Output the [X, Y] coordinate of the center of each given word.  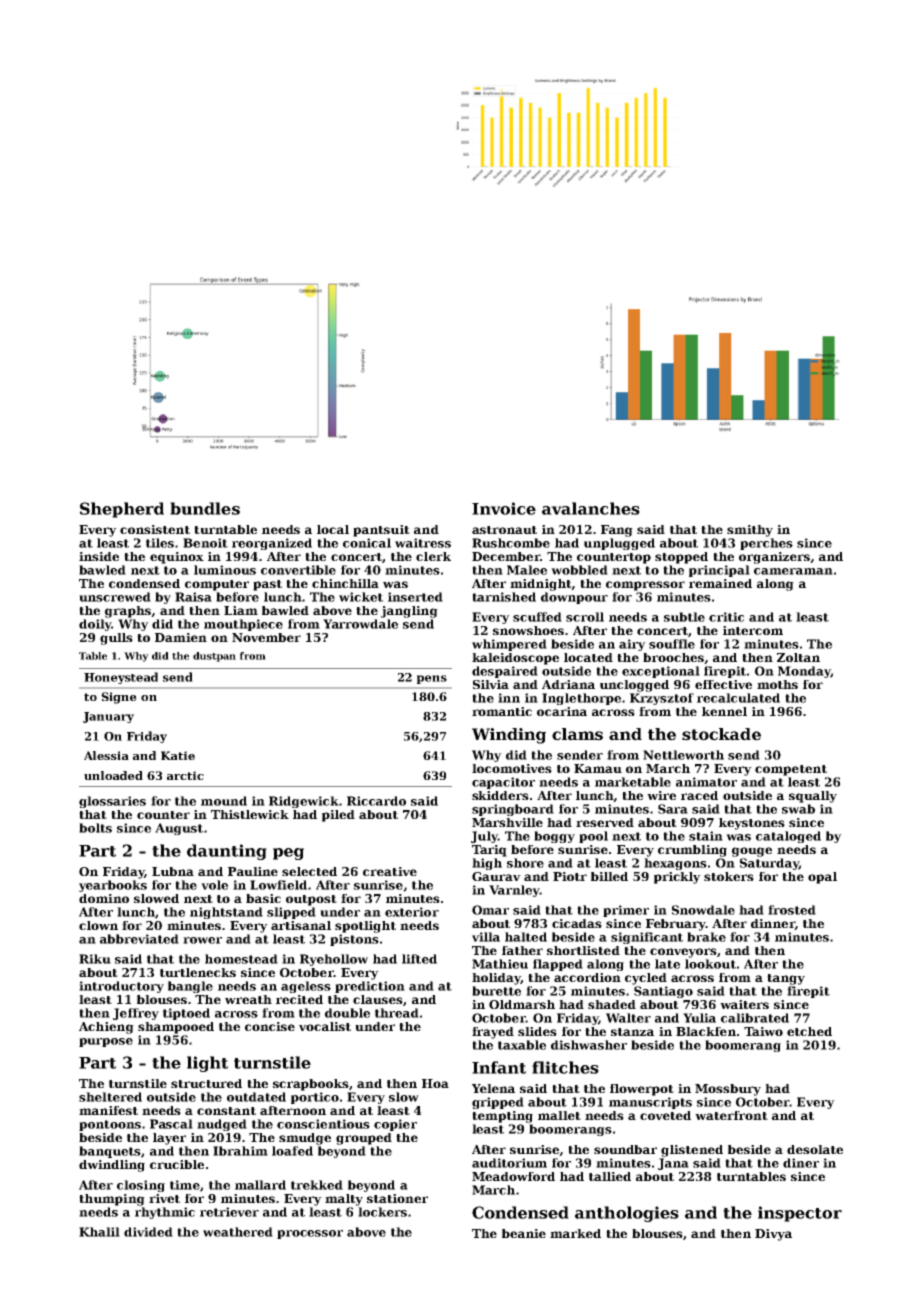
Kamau [598, 768]
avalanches [591, 508]
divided [148, 1232]
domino [104, 898]
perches [766, 544]
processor [310, 1234]
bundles [205, 508]
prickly [677, 878]
